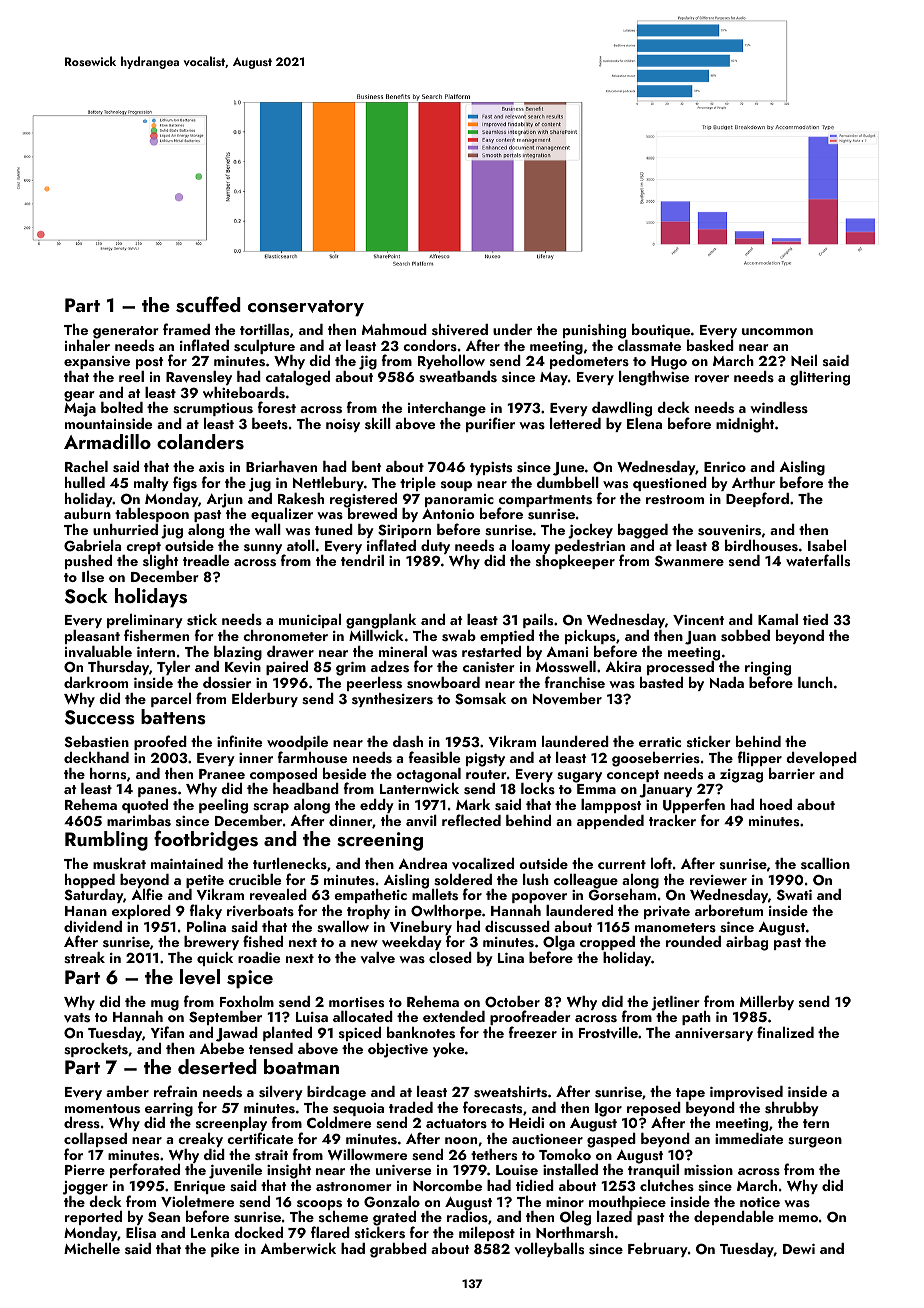  Describe the element at coordinates (460, 329) in the image. I see `shivered` at that location.
